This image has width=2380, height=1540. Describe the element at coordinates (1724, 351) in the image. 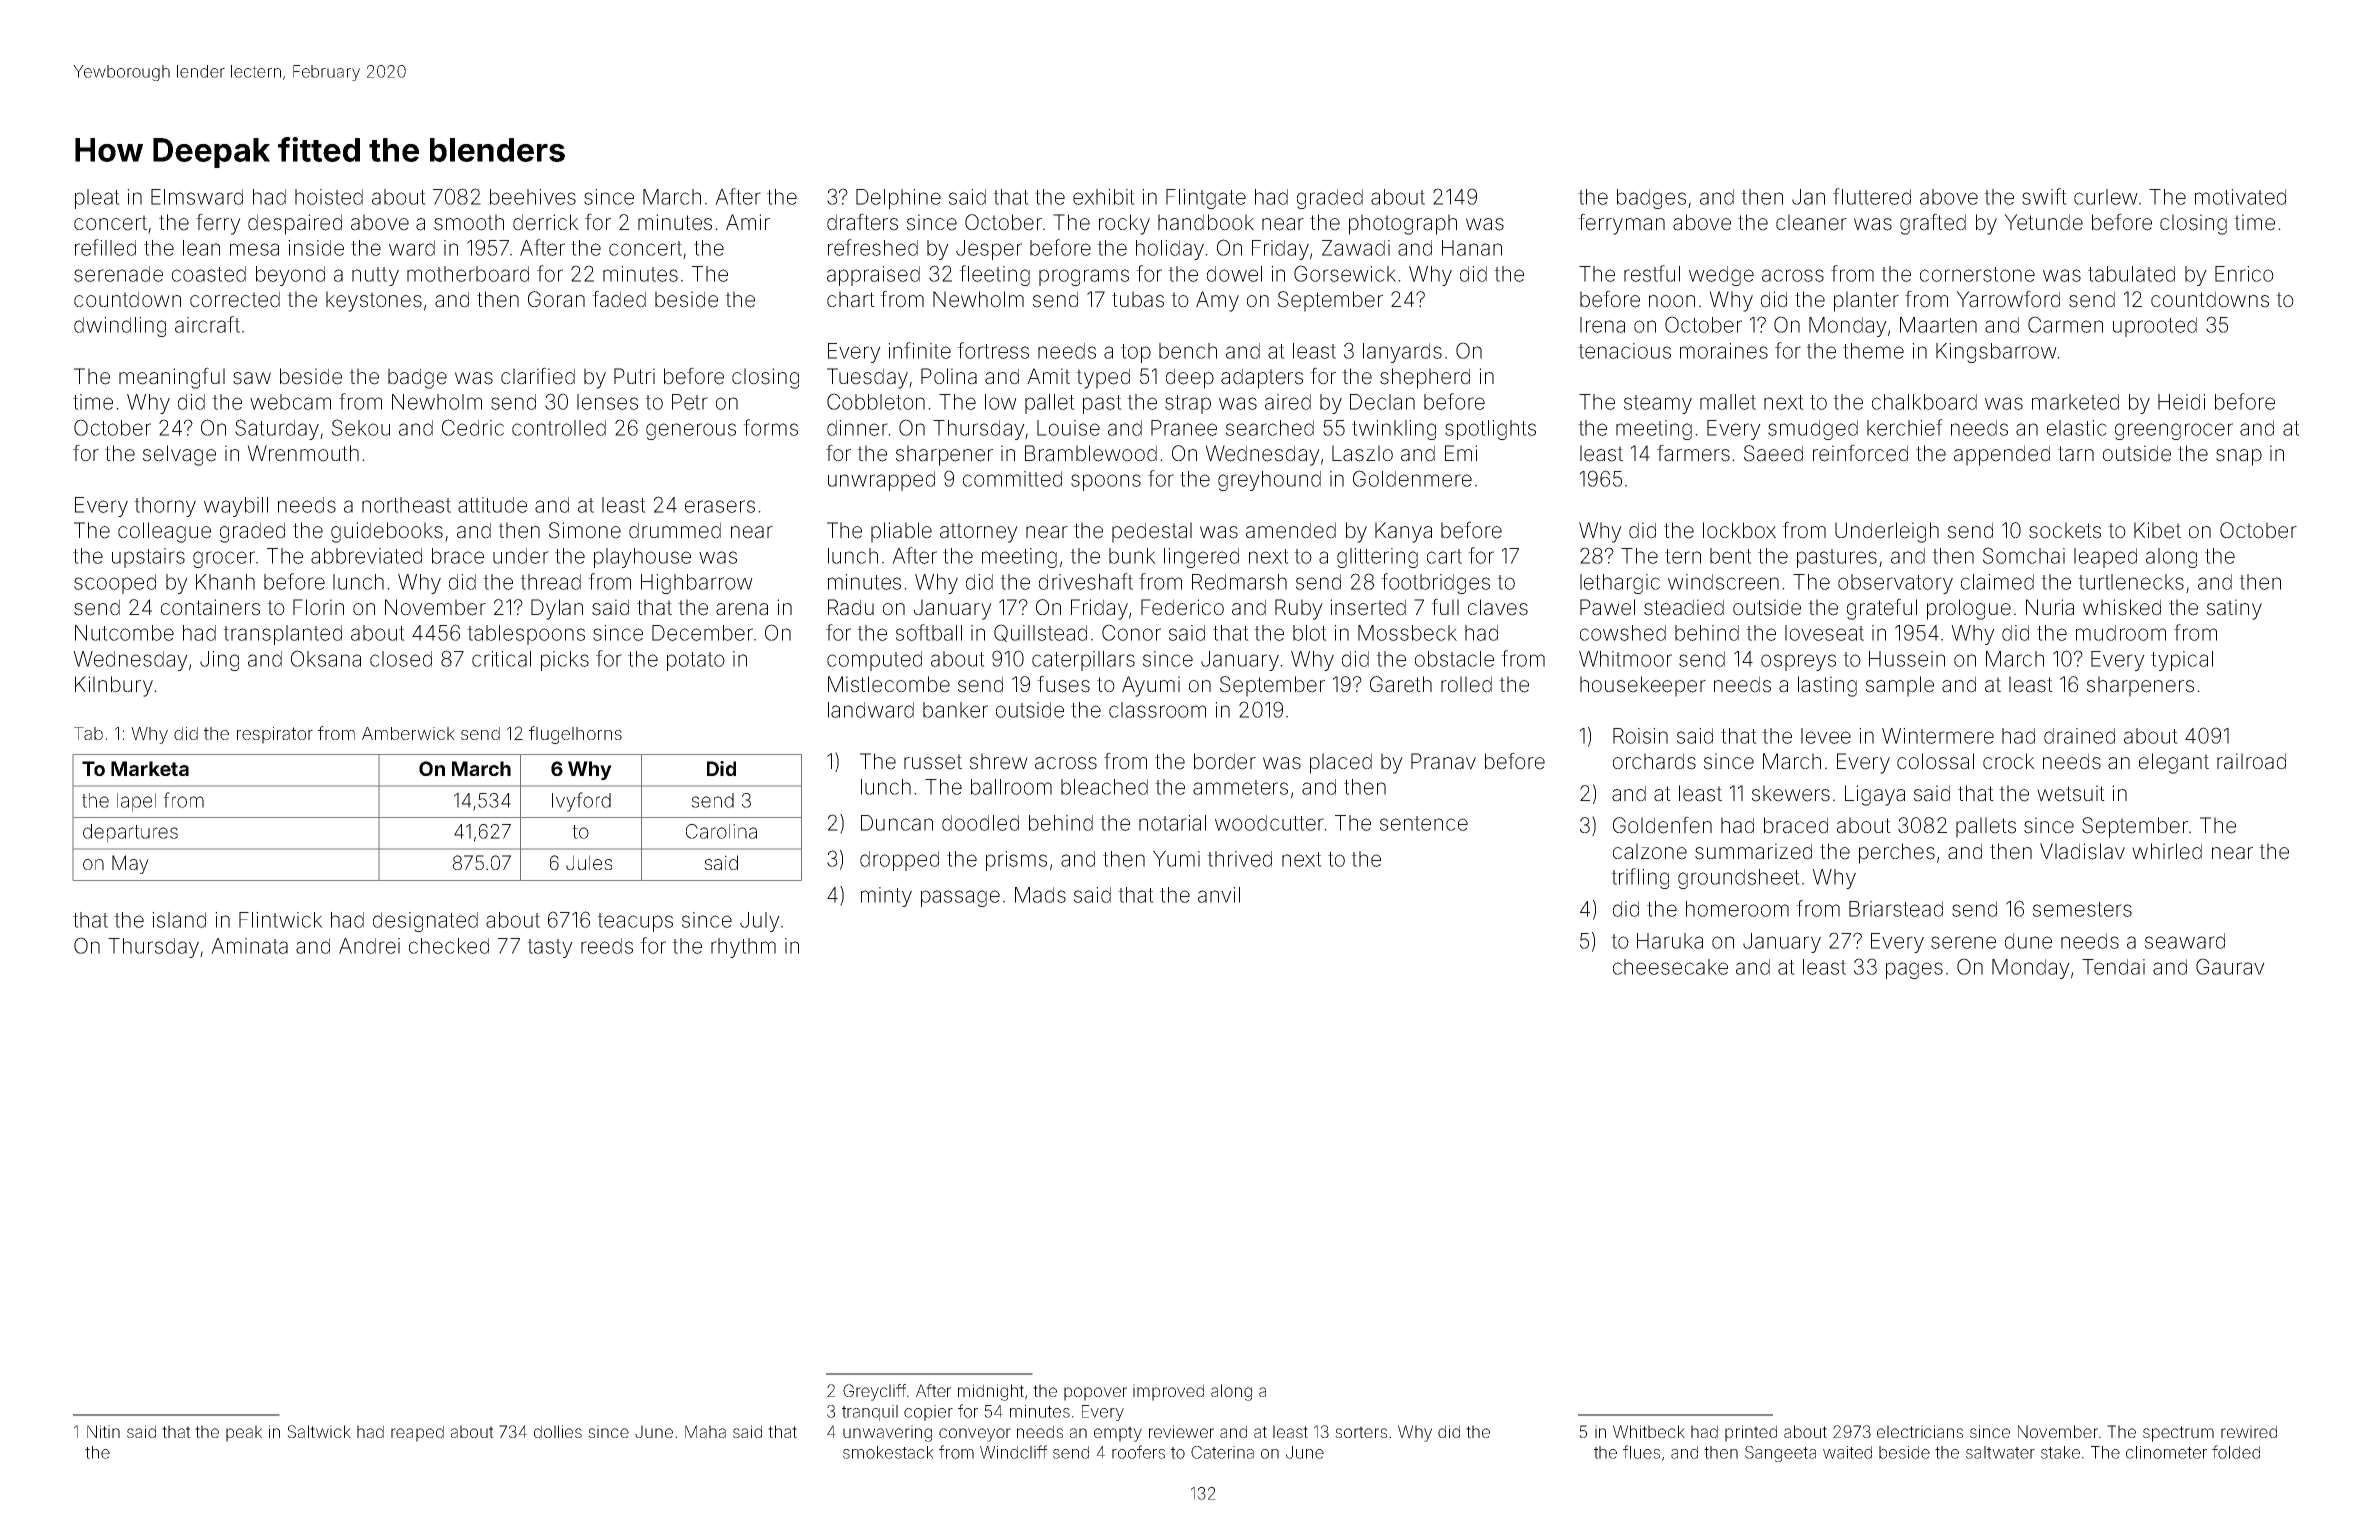

I see `moraines` at that location.
